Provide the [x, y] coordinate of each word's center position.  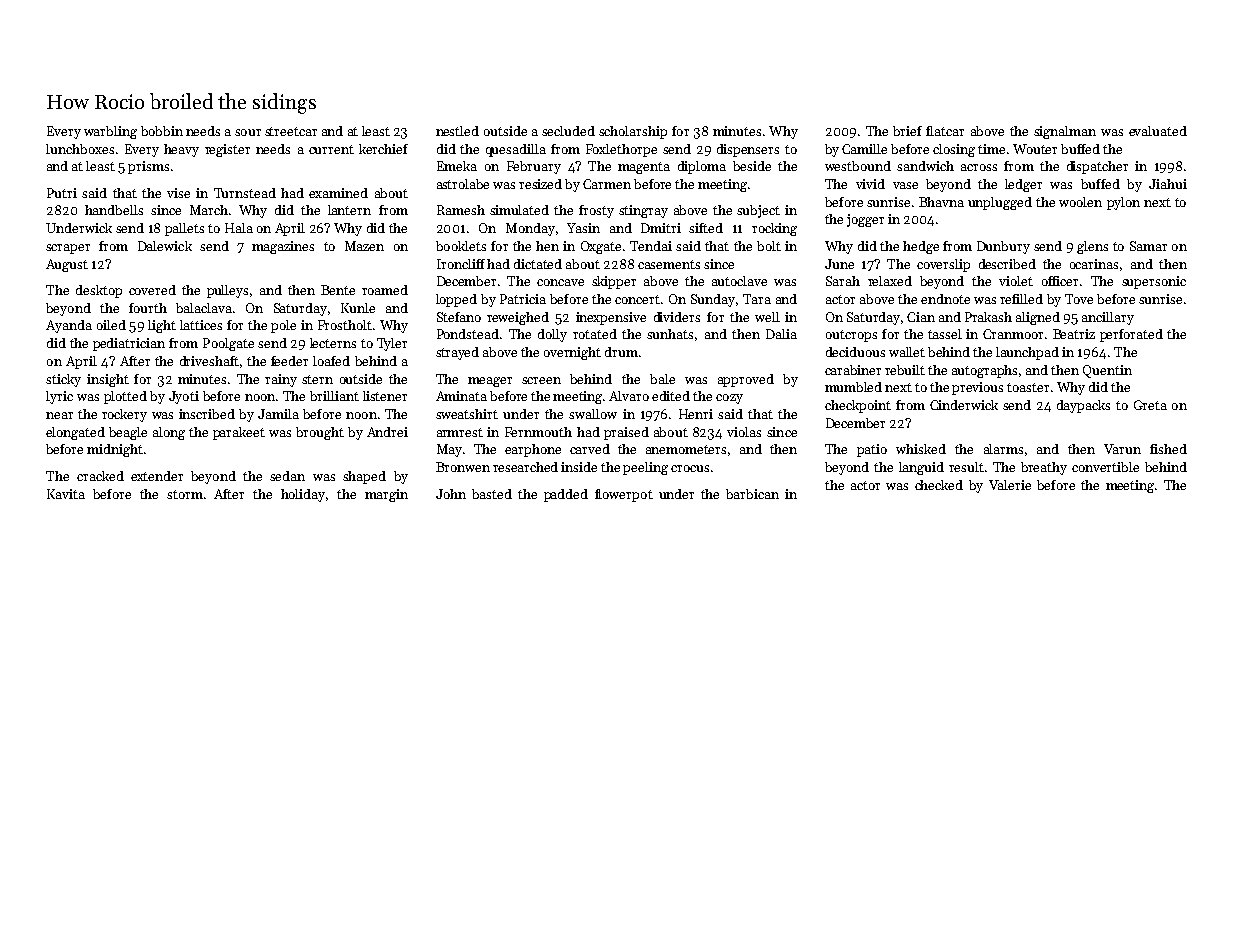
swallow [593, 414]
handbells [114, 210]
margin [386, 495]
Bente [338, 290]
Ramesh [461, 210]
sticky [63, 380]
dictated [538, 264]
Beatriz [1074, 334]
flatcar [945, 131]
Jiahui [1168, 184]
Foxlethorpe [621, 150]
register [227, 150]
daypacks [1083, 406]
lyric [59, 397]
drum [621, 352]
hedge [921, 247]
